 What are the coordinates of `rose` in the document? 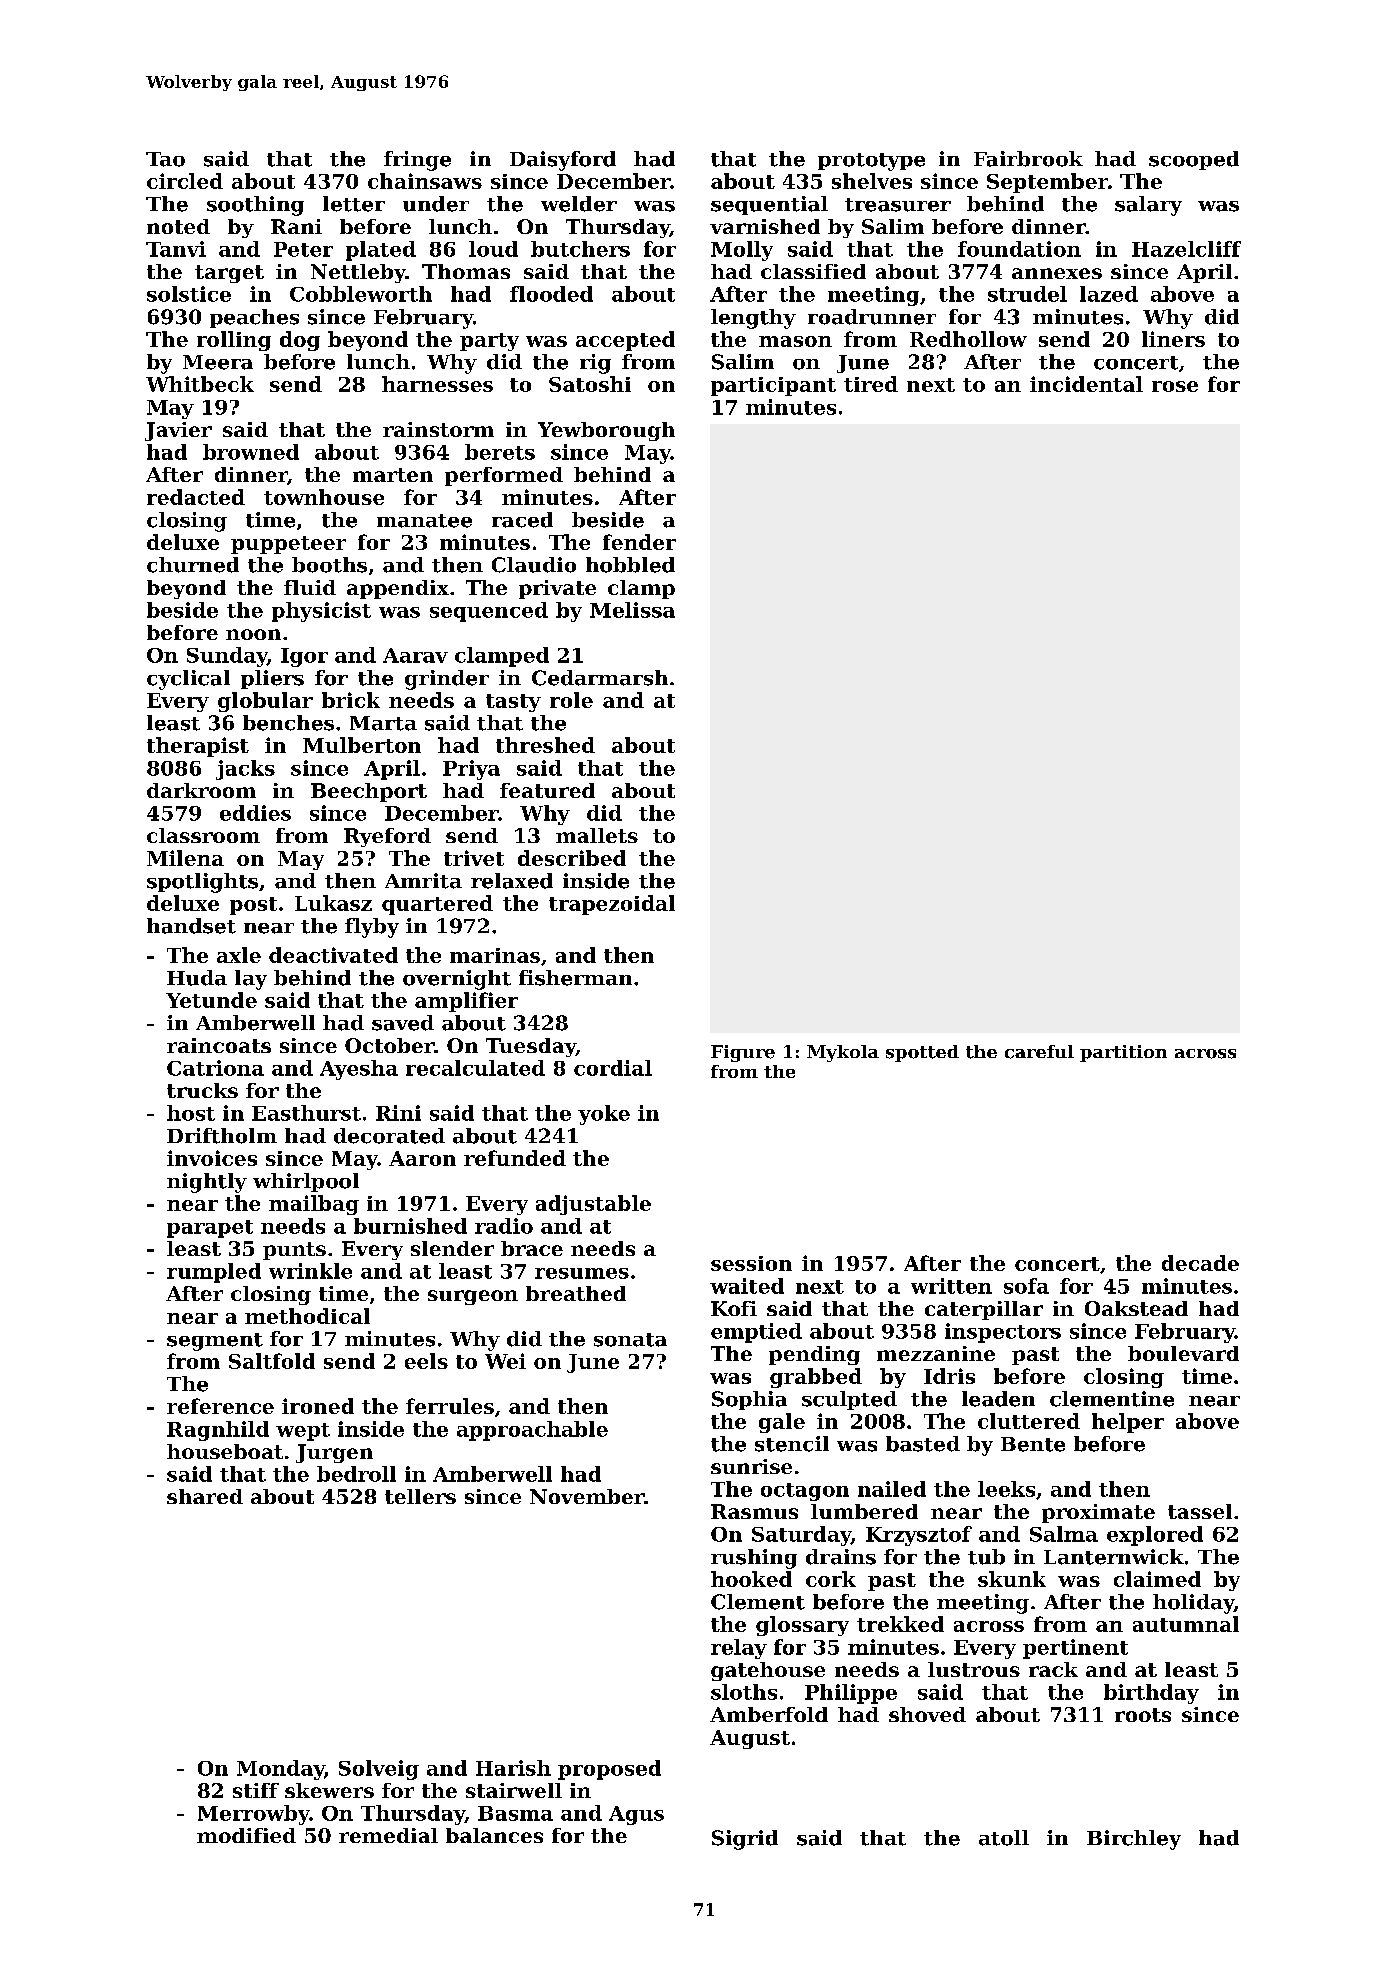 It's located at (1175, 386).
